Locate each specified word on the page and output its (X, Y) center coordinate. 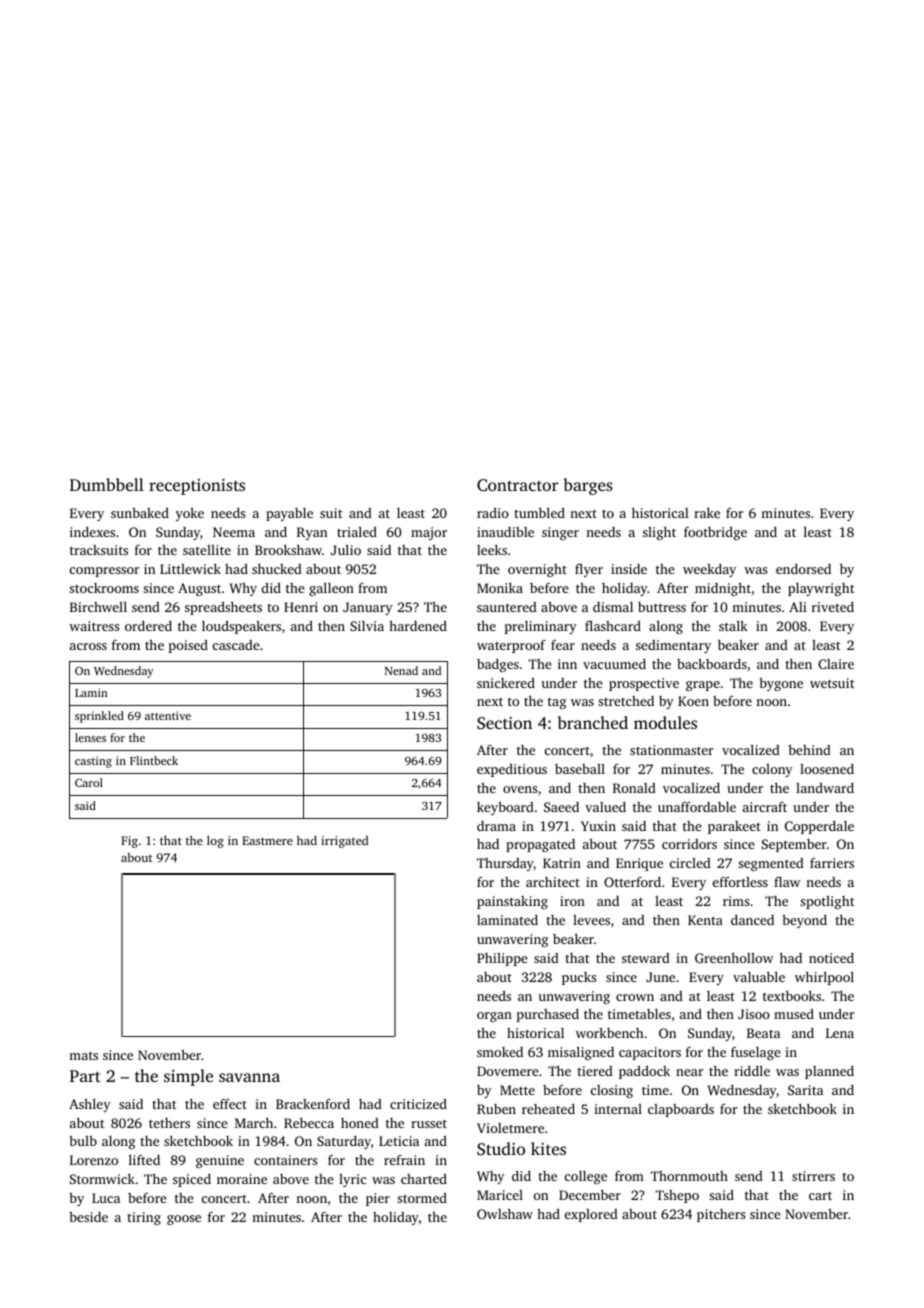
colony (772, 770)
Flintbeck (154, 760)
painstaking (512, 902)
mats (83, 1055)
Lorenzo (94, 1160)
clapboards (681, 1110)
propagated (540, 845)
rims (736, 901)
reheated (548, 1109)
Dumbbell (107, 484)
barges (588, 486)
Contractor (517, 485)
